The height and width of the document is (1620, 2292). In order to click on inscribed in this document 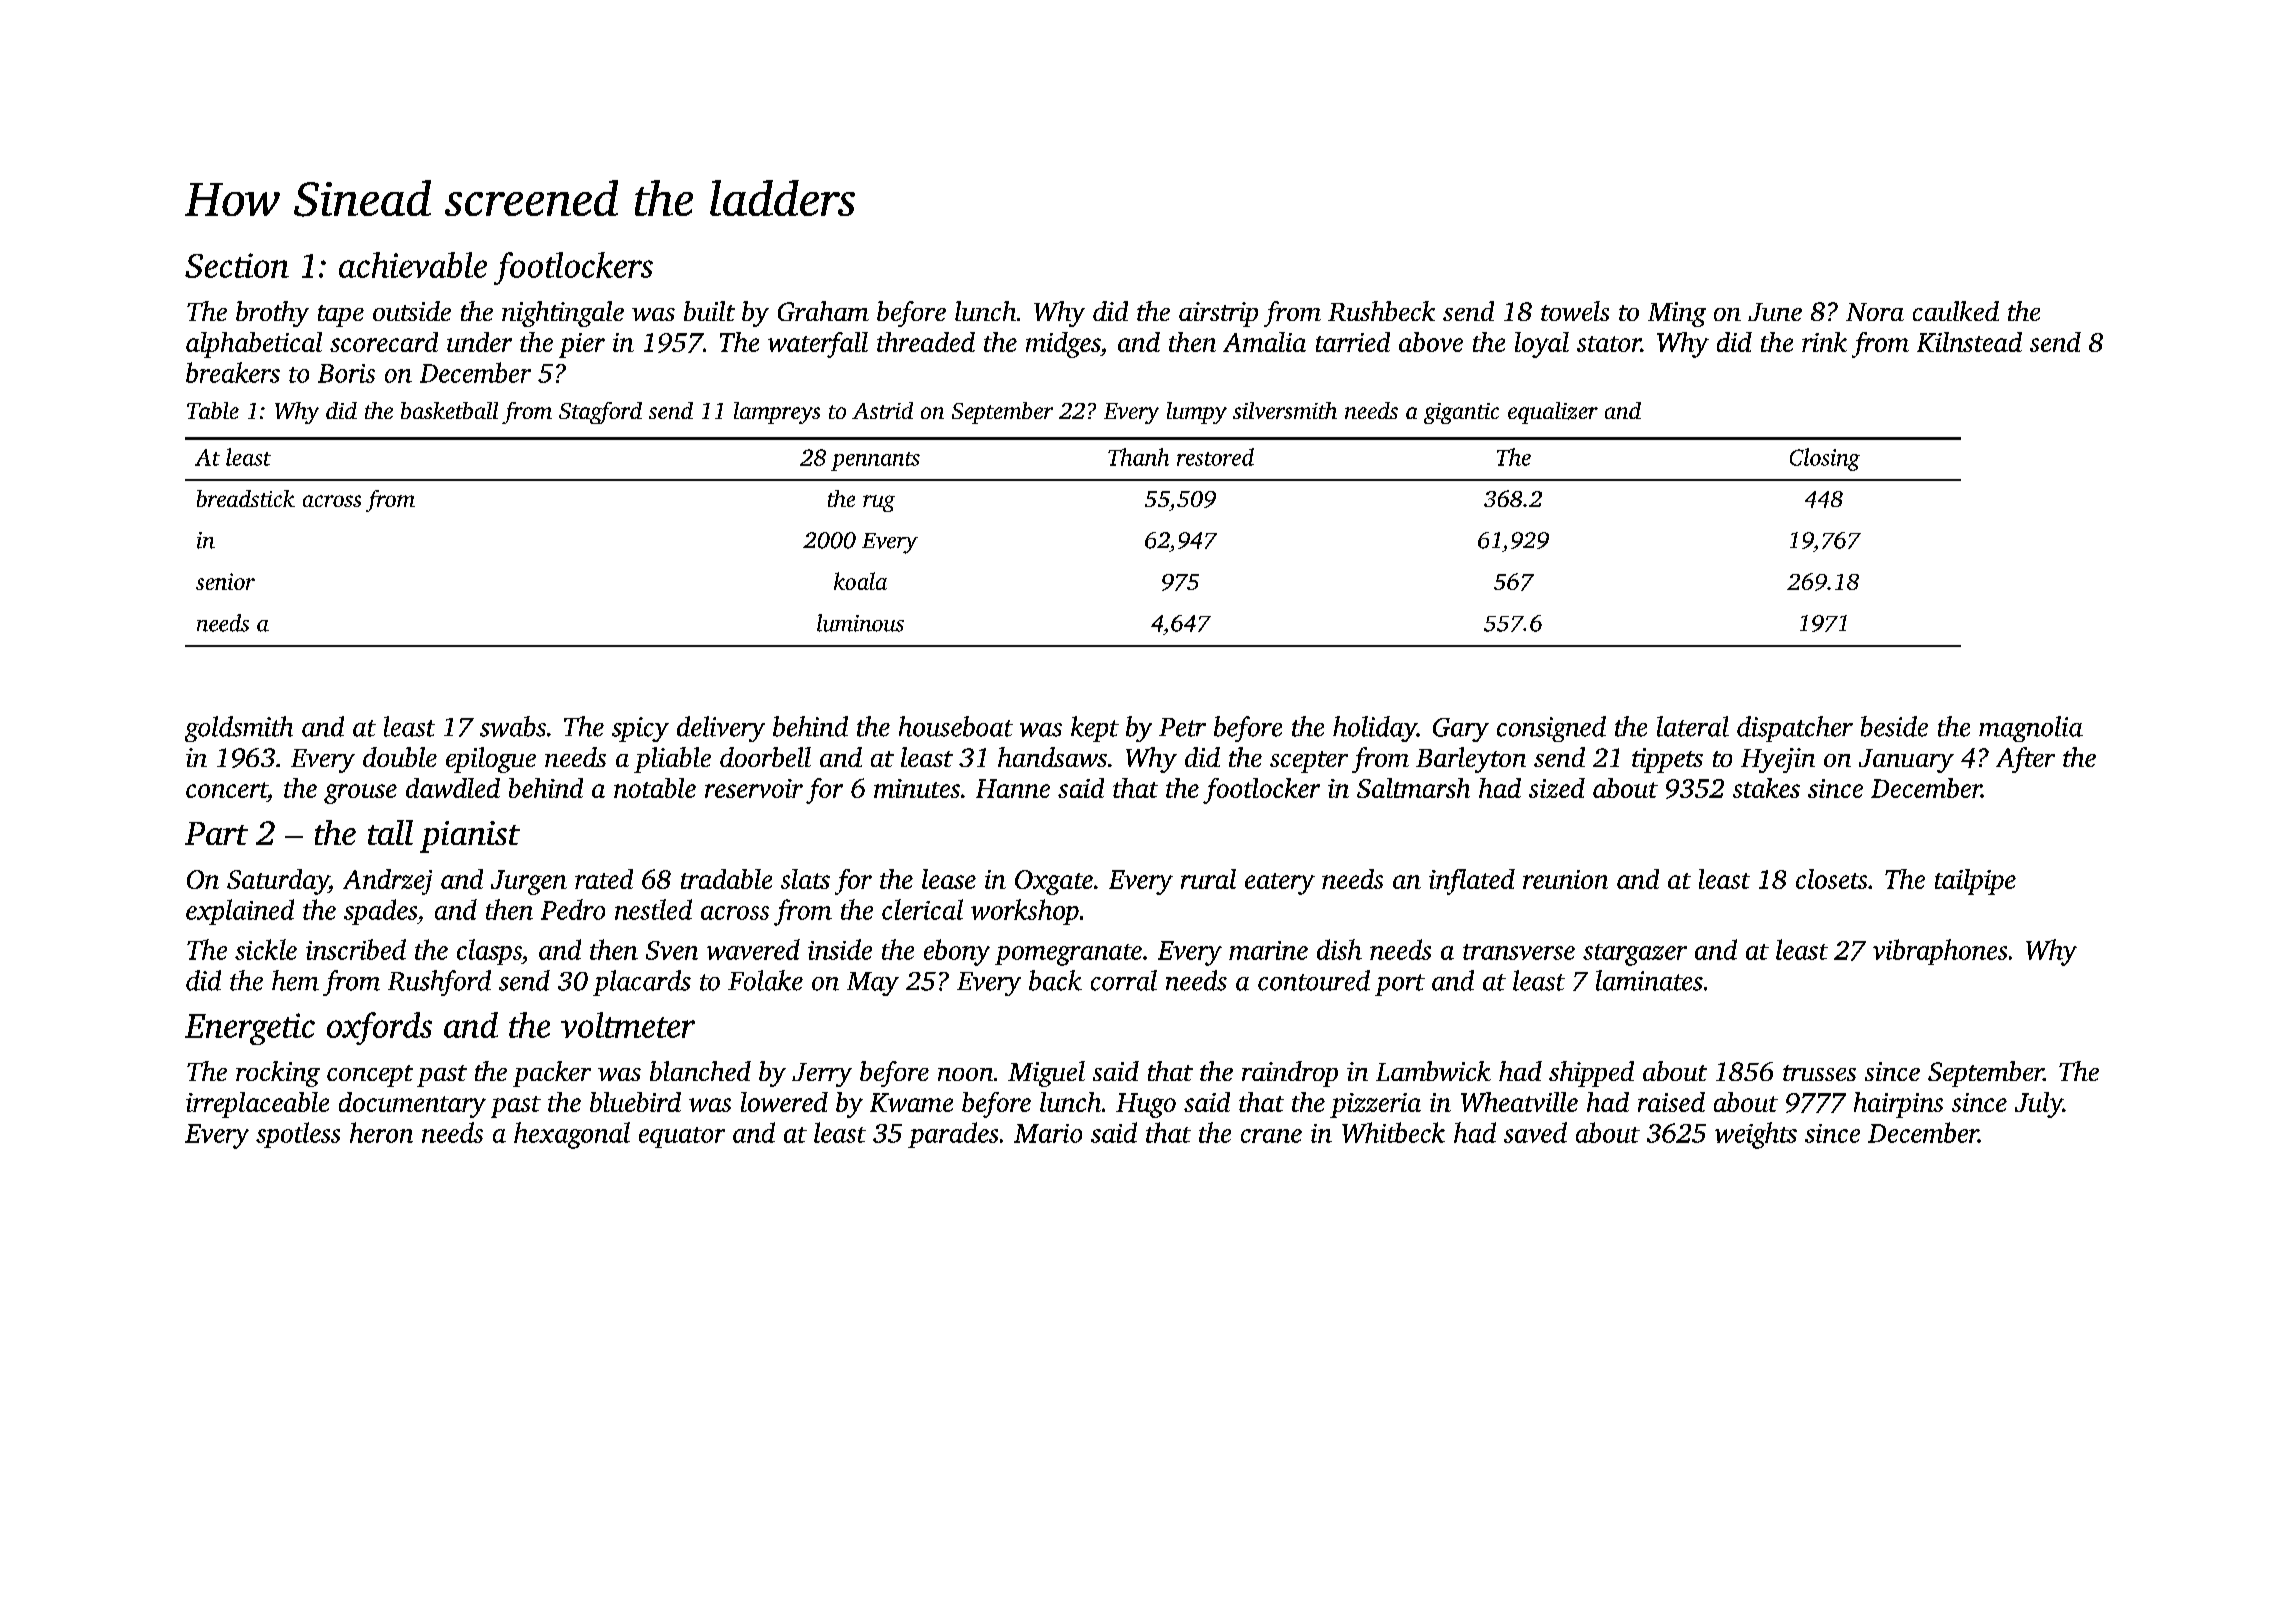, I will do `click(356, 949)`.
